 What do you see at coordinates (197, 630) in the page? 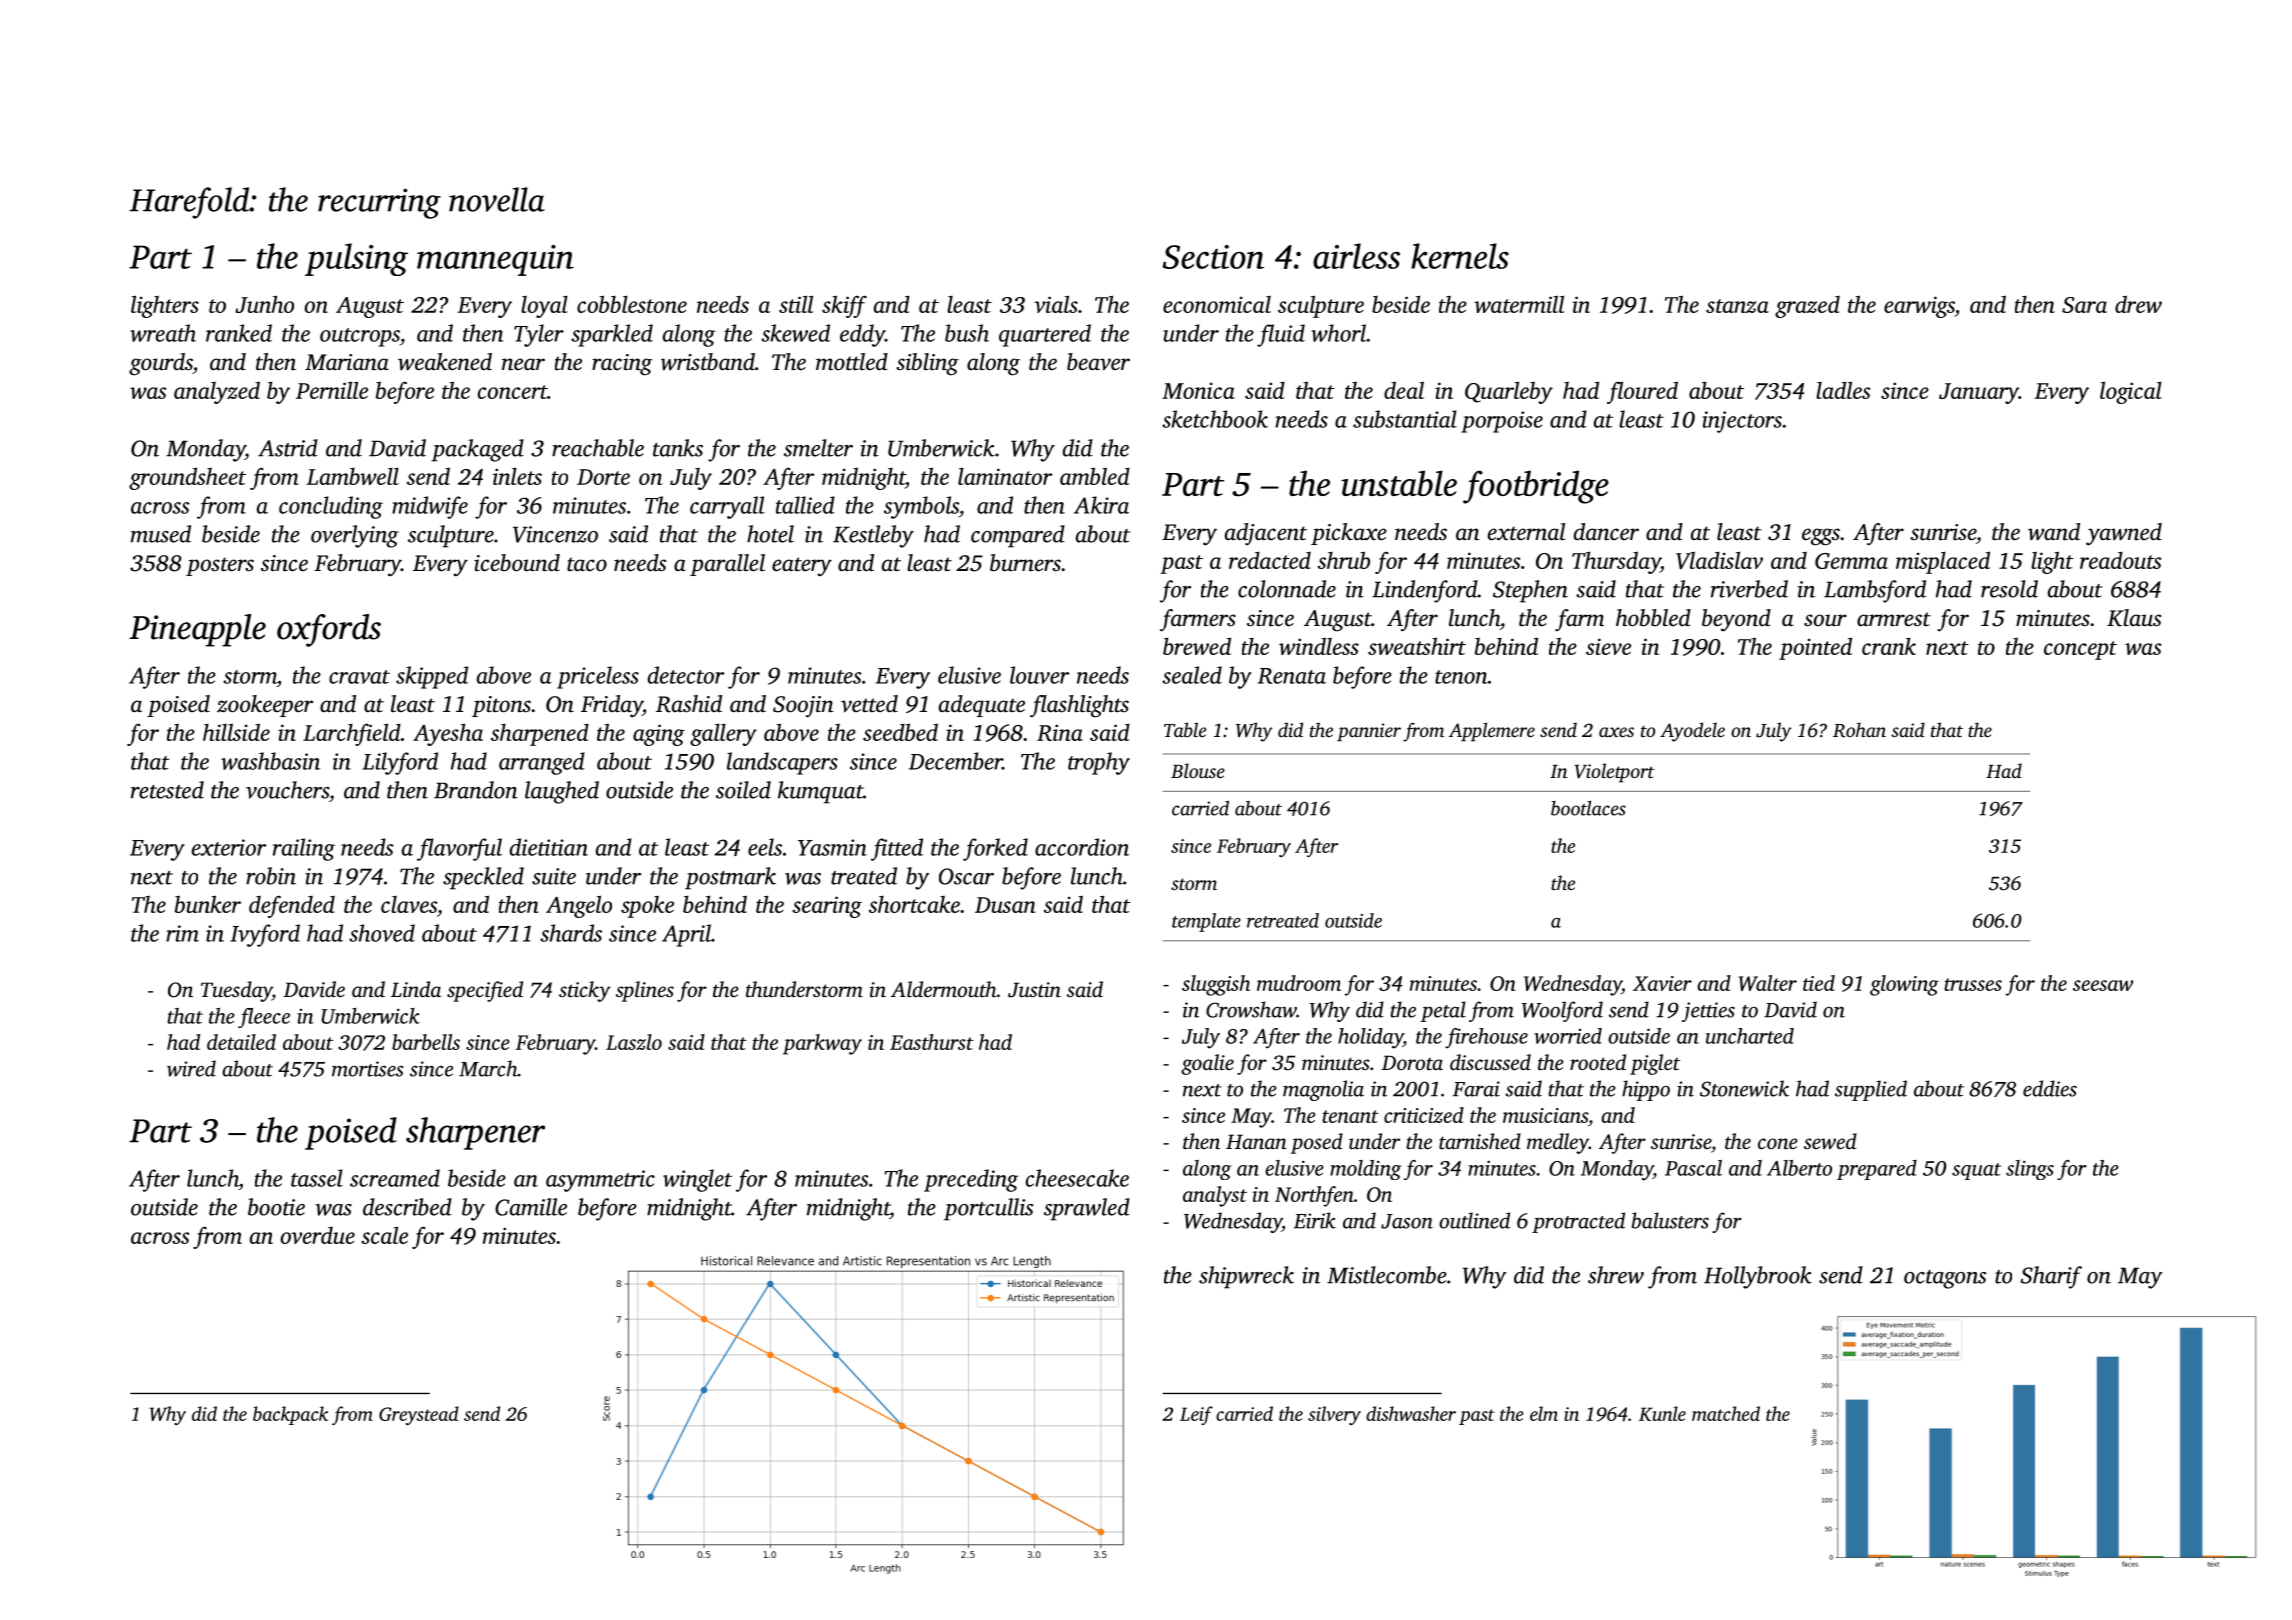
I see `Pineapple` at bounding box center [197, 630].
